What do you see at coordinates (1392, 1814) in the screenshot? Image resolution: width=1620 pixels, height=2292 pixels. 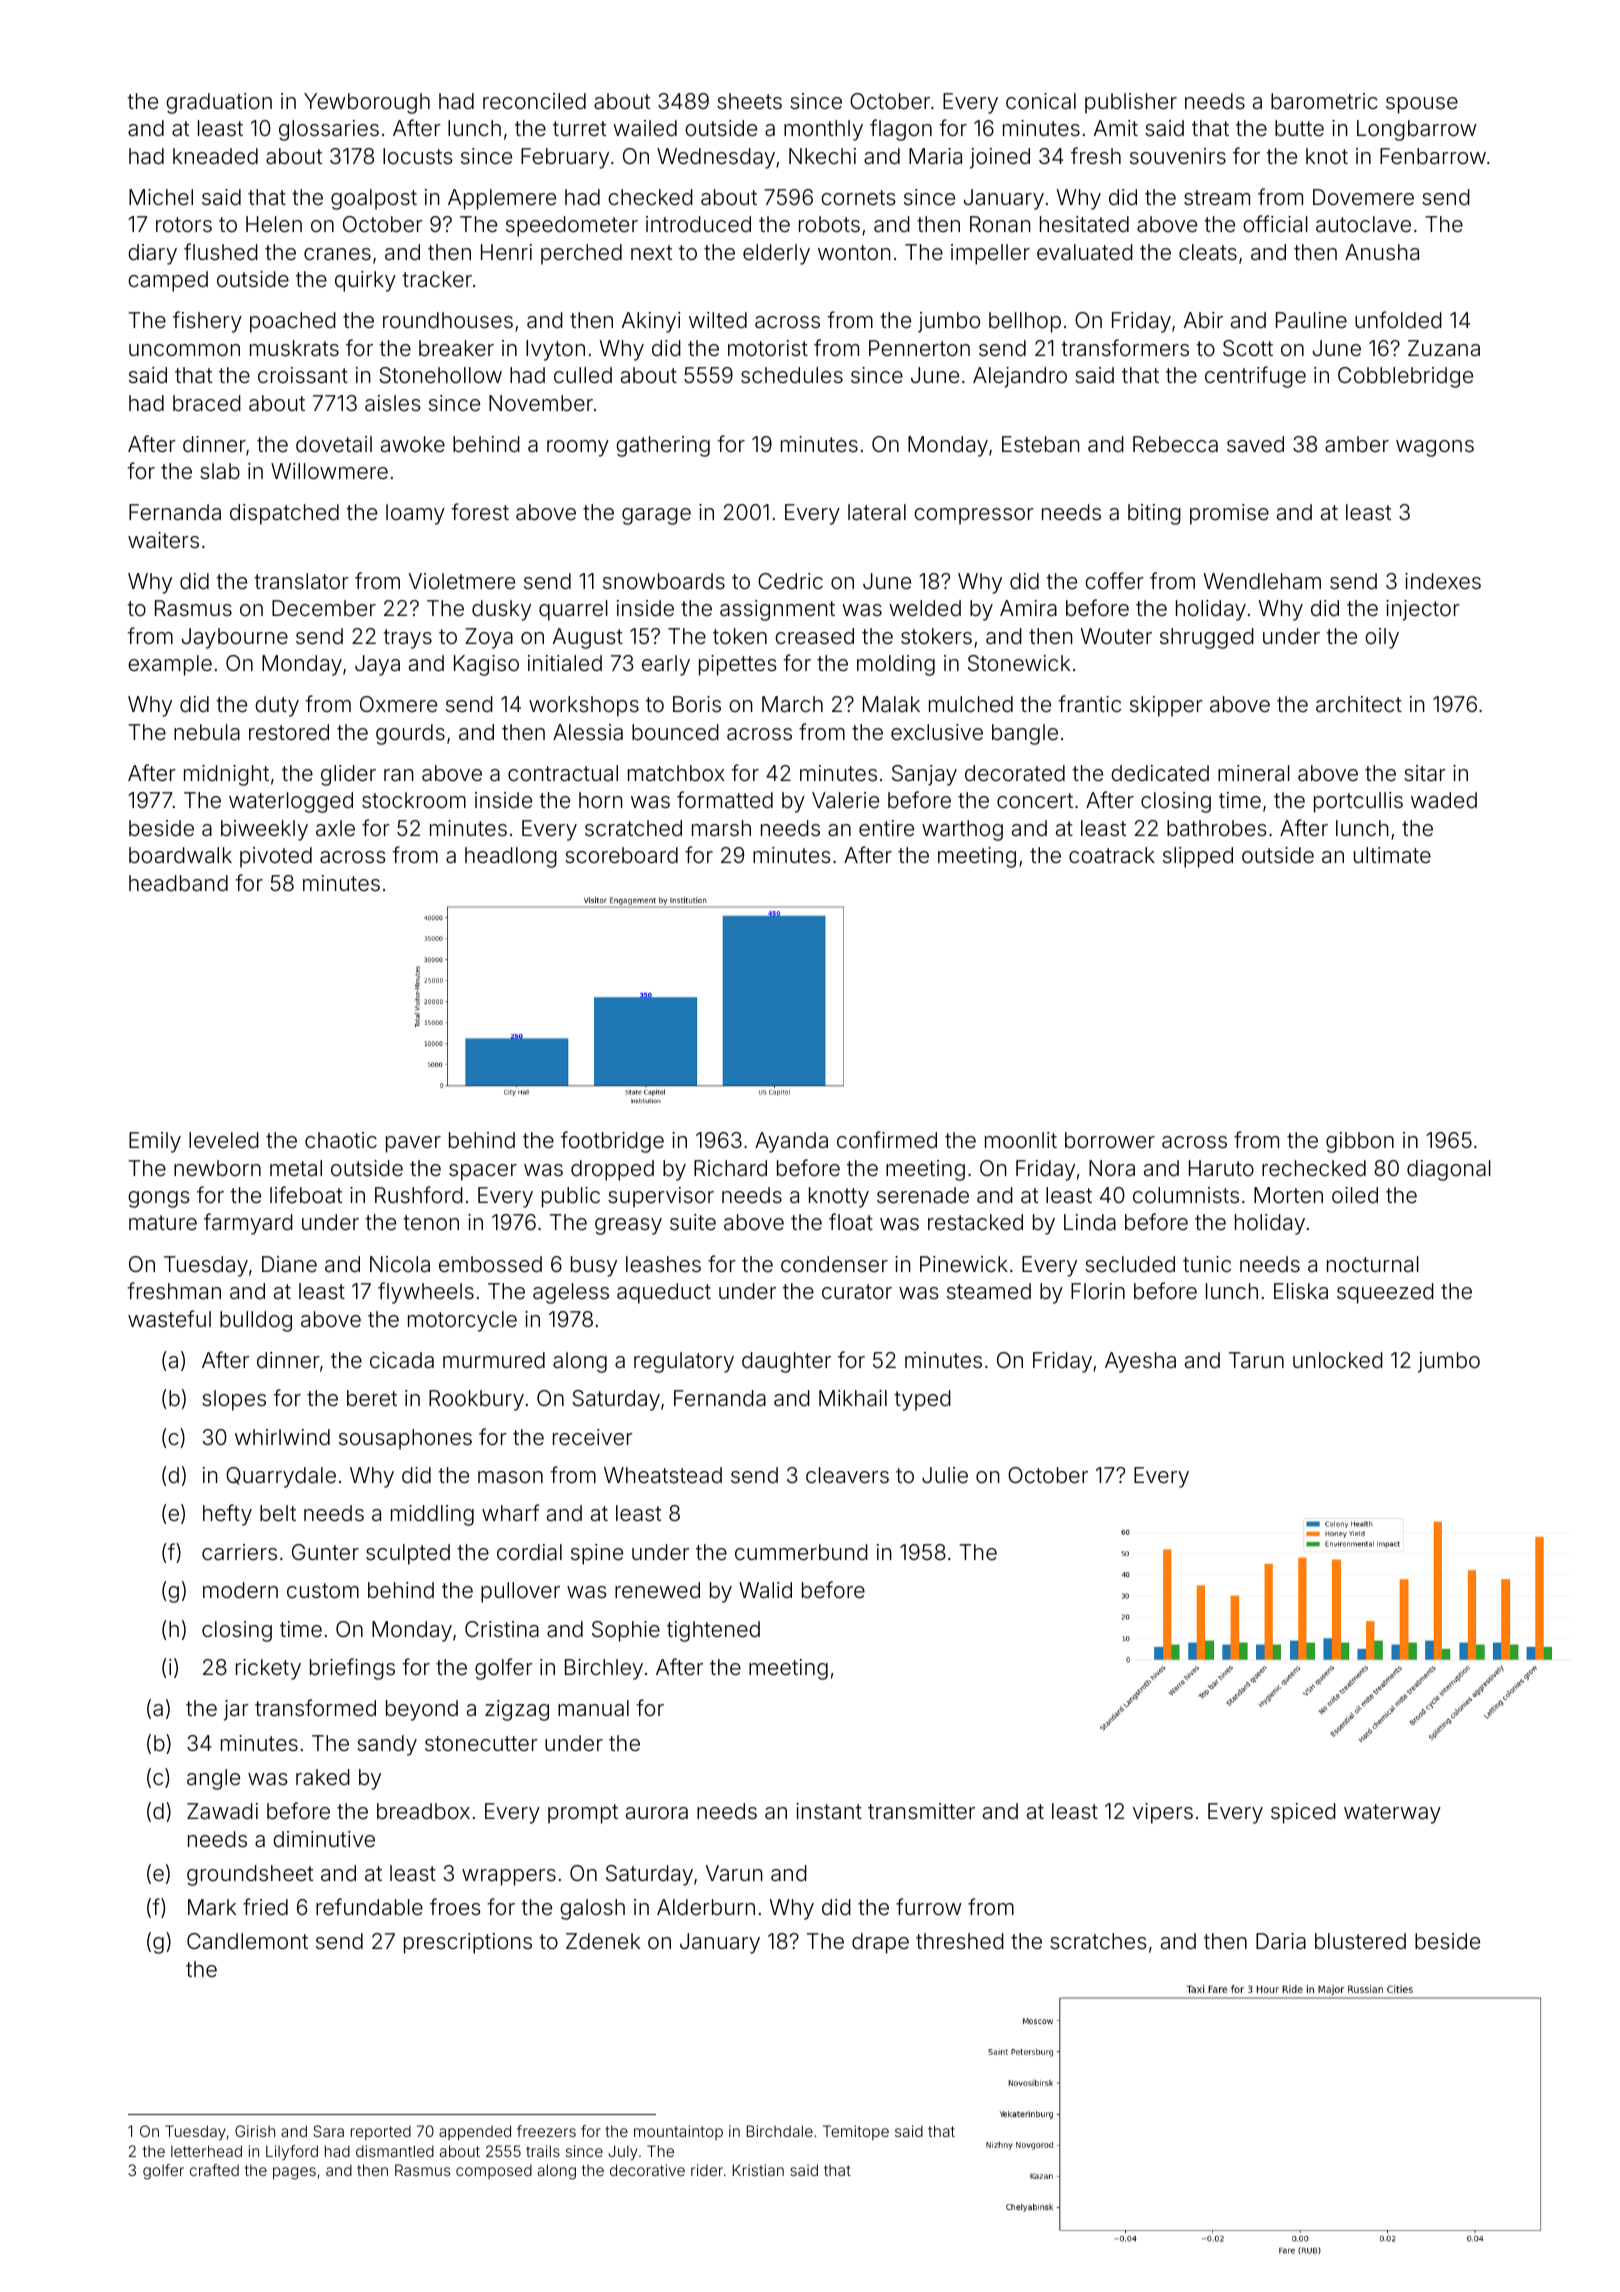 I see `waterway` at bounding box center [1392, 1814].
